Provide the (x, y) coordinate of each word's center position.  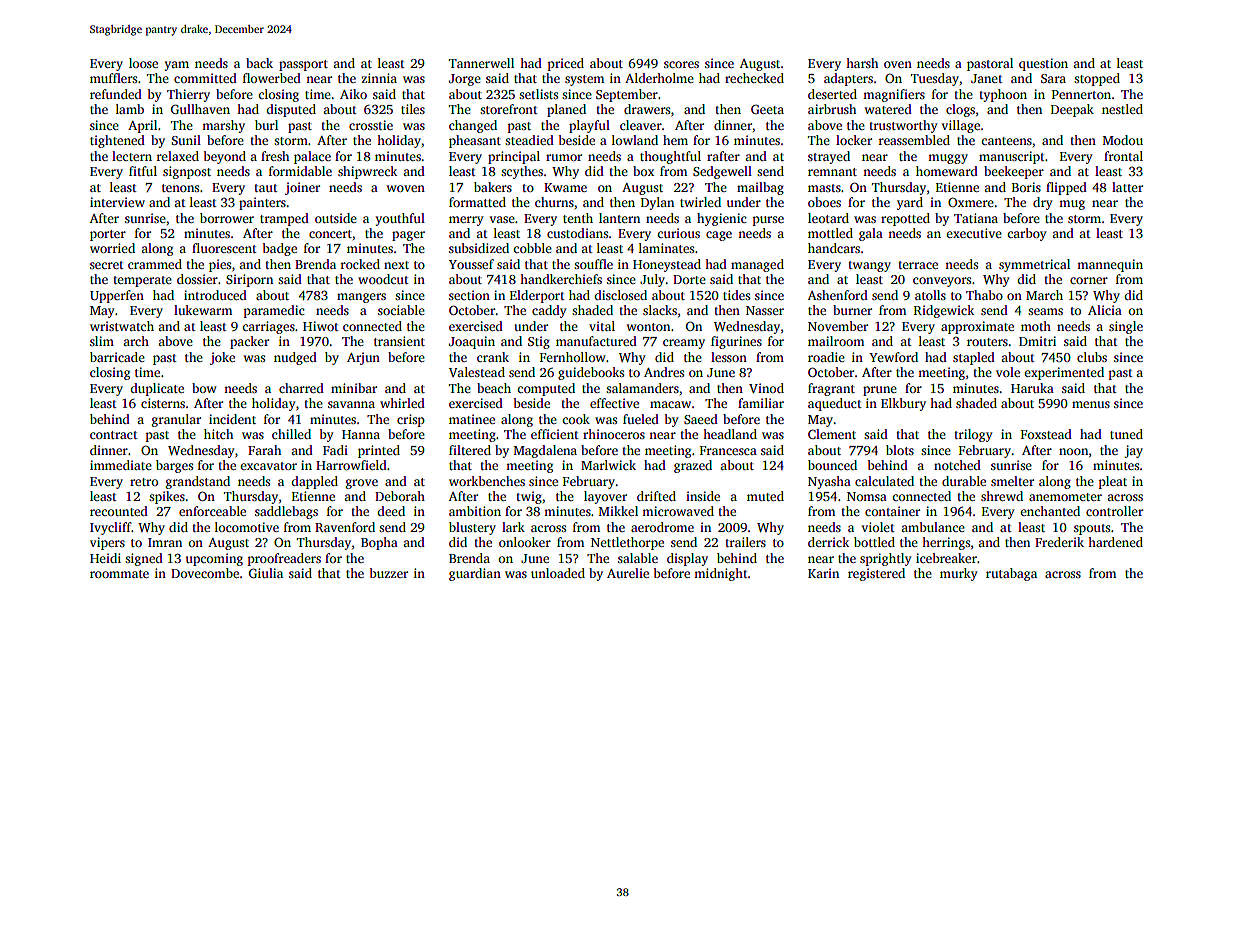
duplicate (157, 389)
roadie (826, 357)
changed (473, 126)
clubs (1092, 357)
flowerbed (272, 78)
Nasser (765, 310)
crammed (155, 264)
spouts (1092, 529)
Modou (1123, 140)
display (687, 559)
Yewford (893, 357)
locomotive (247, 527)
